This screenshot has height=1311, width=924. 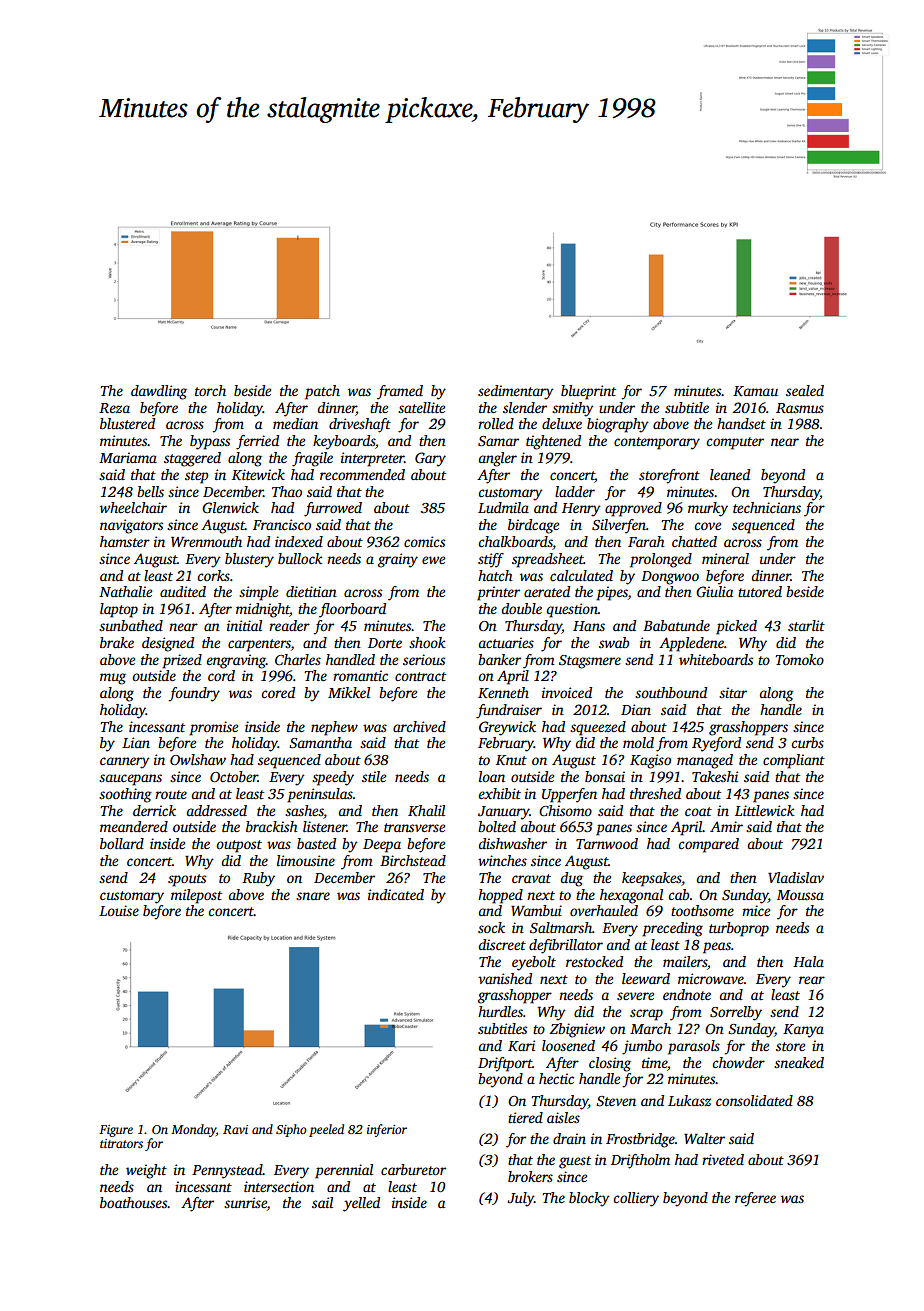 What do you see at coordinates (352, 610) in the screenshot?
I see `floorboard` at bounding box center [352, 610].
